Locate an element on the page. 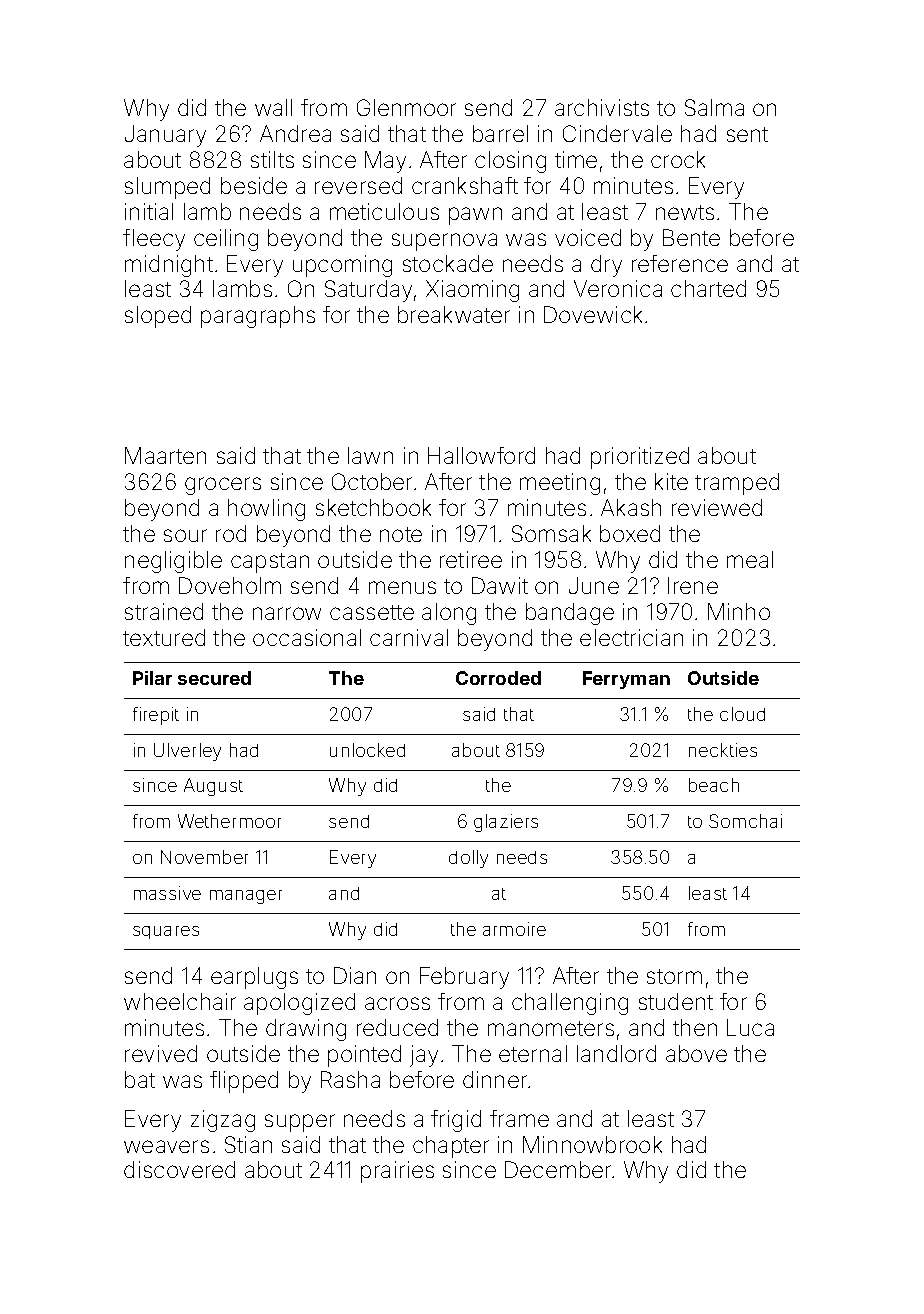  Minnowbrook is located at coordinates (592, 1144).
